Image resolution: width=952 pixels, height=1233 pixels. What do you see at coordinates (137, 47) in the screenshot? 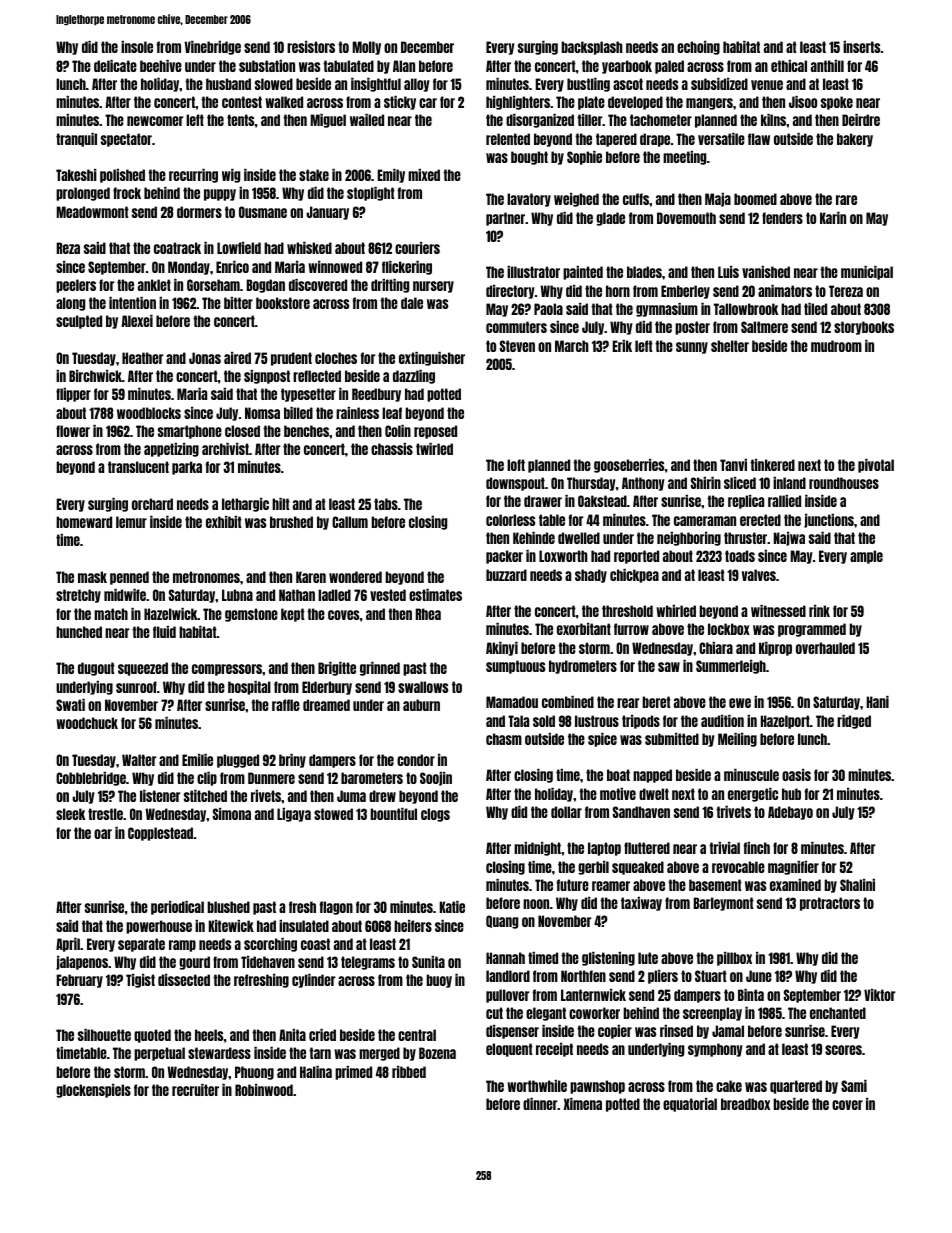
I see `insole` at bounding box center [137, 47].
